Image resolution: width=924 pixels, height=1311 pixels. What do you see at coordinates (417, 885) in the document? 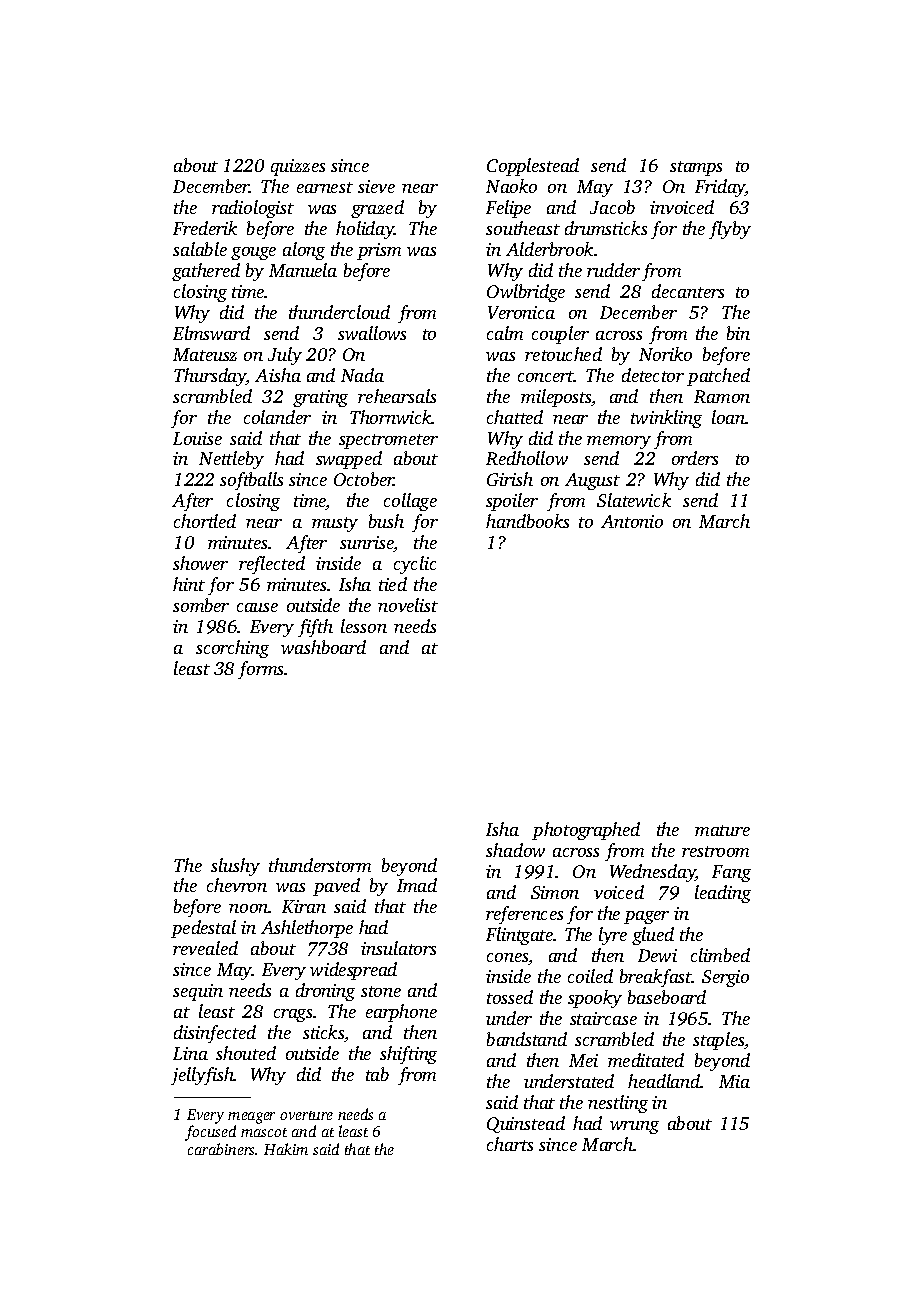
I see `Imad` at bounding box center [417, 885].
